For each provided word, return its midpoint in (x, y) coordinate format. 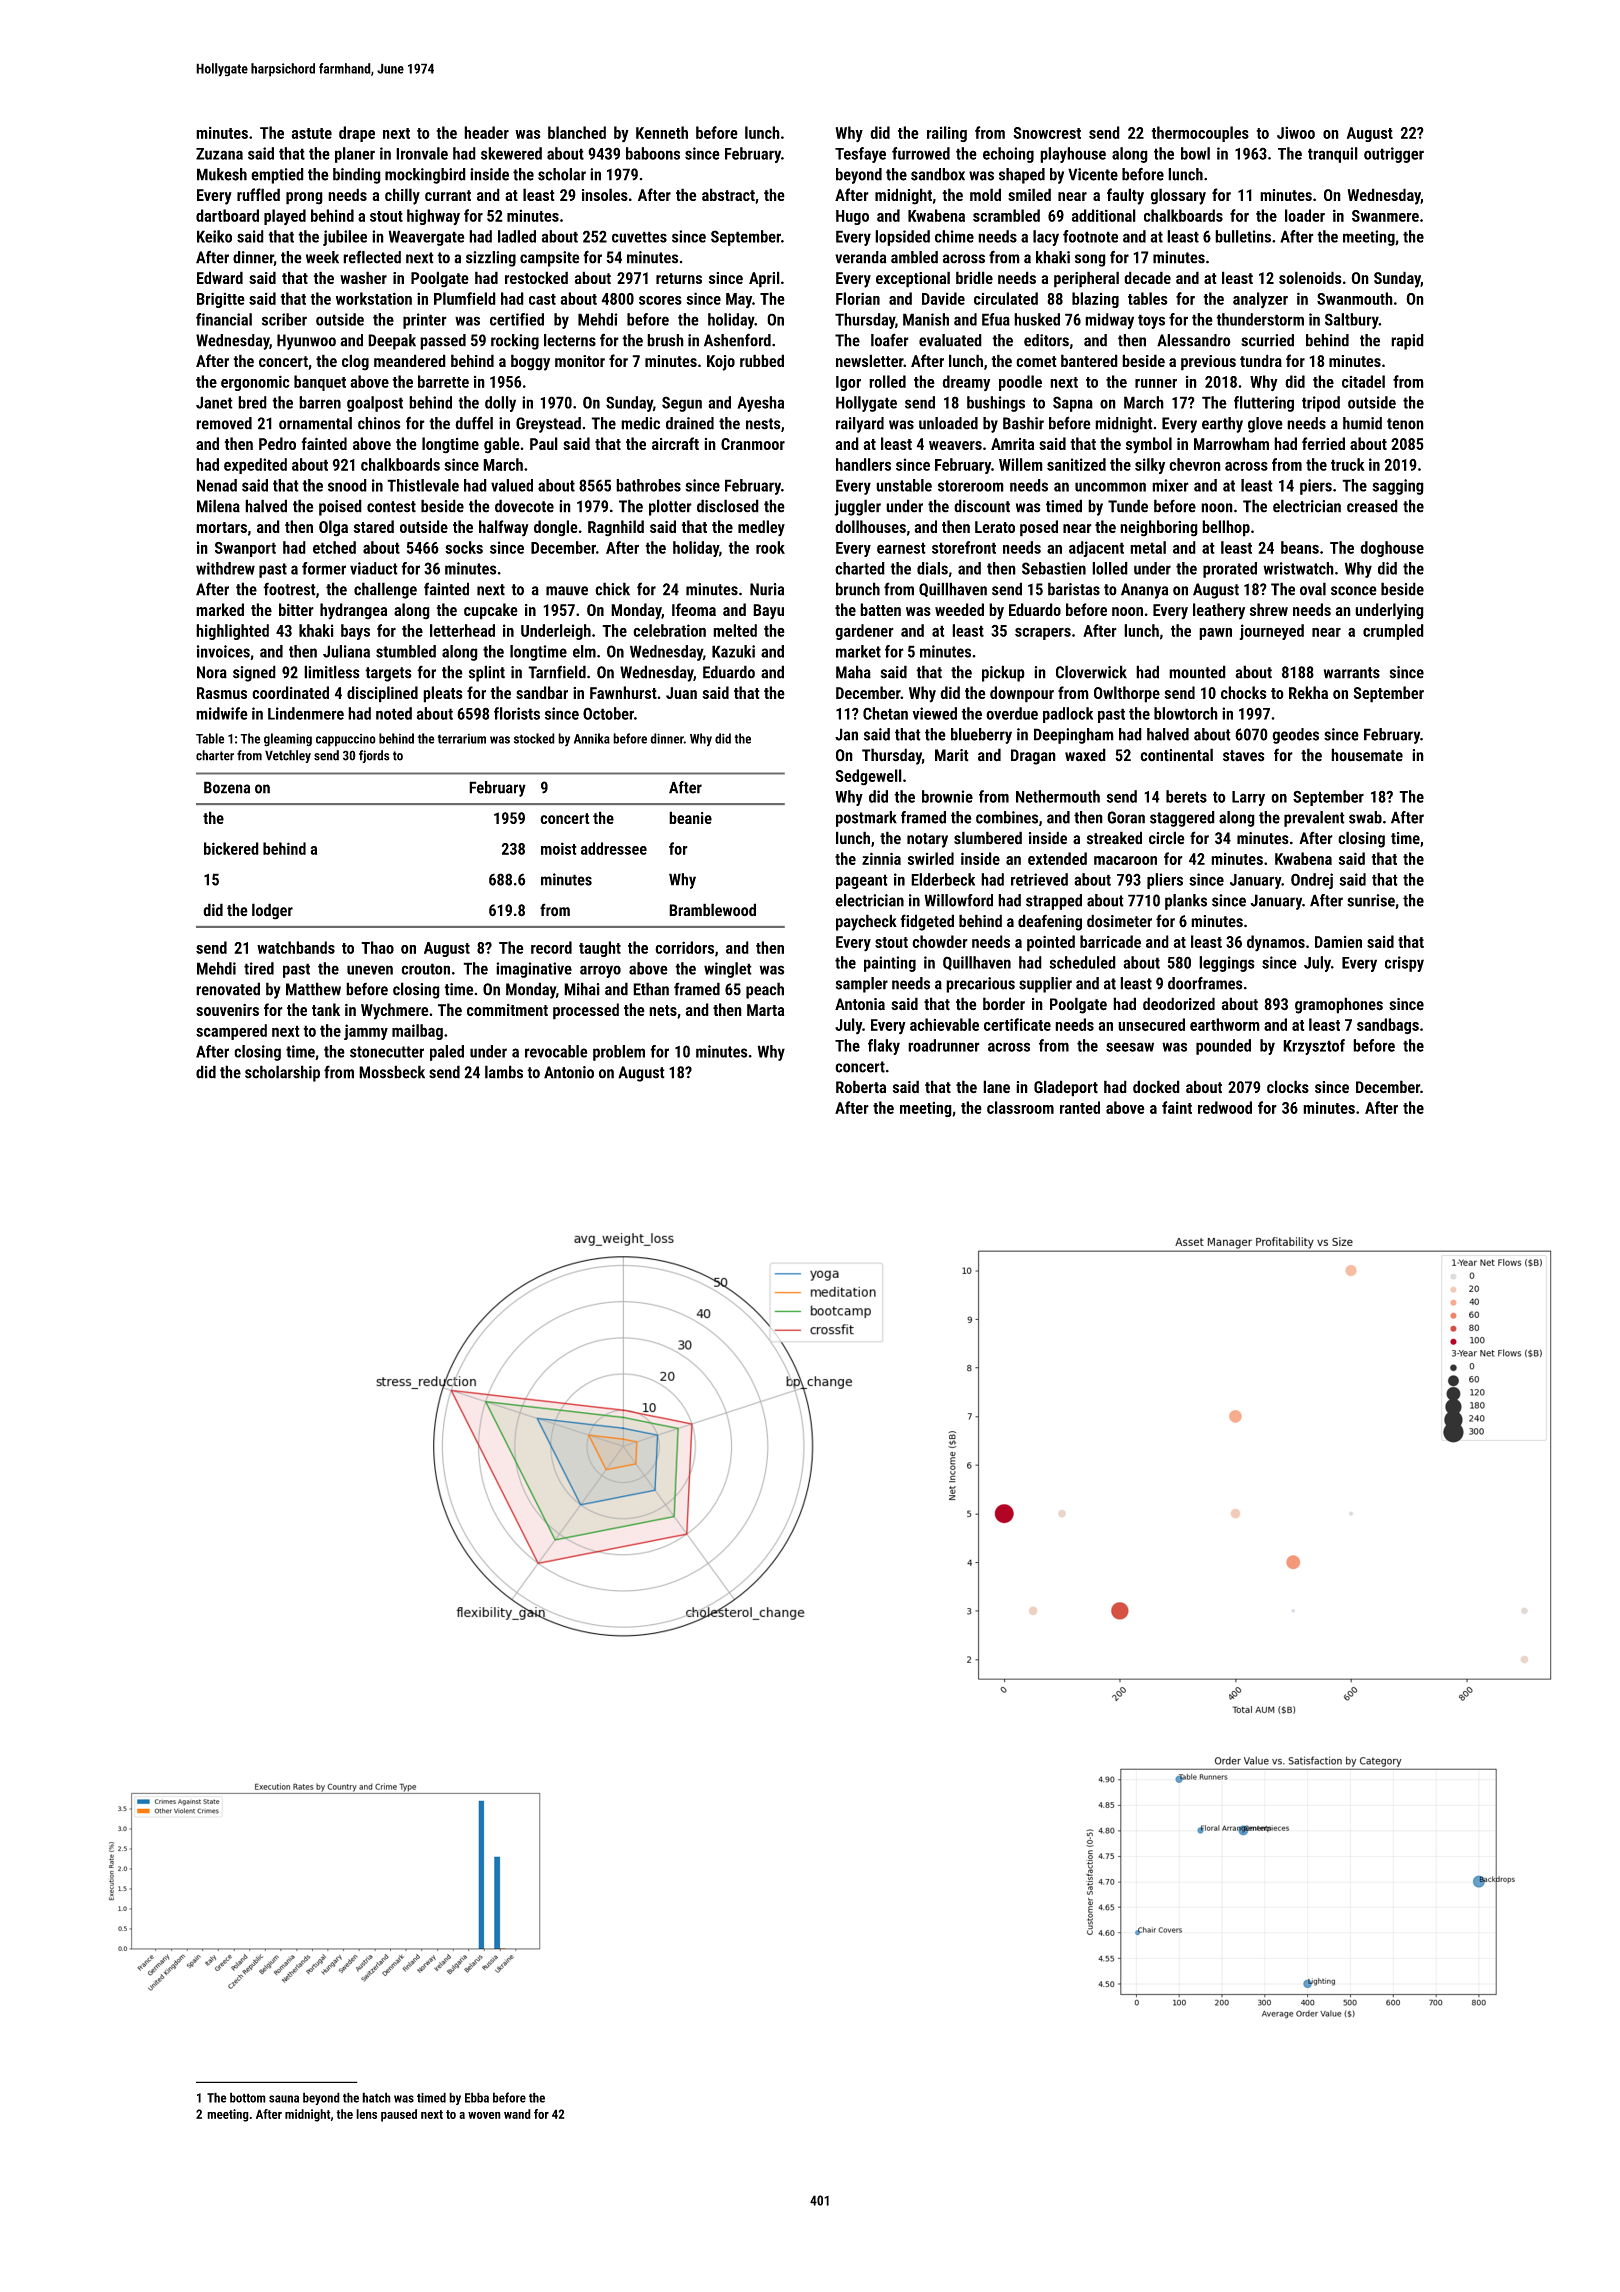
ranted (1080, 1107)
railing (947, 134)
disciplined (382, 694)
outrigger (1394, 155)
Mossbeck (392, 1072)
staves (1244, 756)
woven (484, 2115)
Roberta (861, 1087)
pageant (862, 881)
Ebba (477, 2097)
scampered (231, 1032)
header (486, 132)
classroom (1020, 1107)
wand (517, 2114)
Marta (765, 1010)
